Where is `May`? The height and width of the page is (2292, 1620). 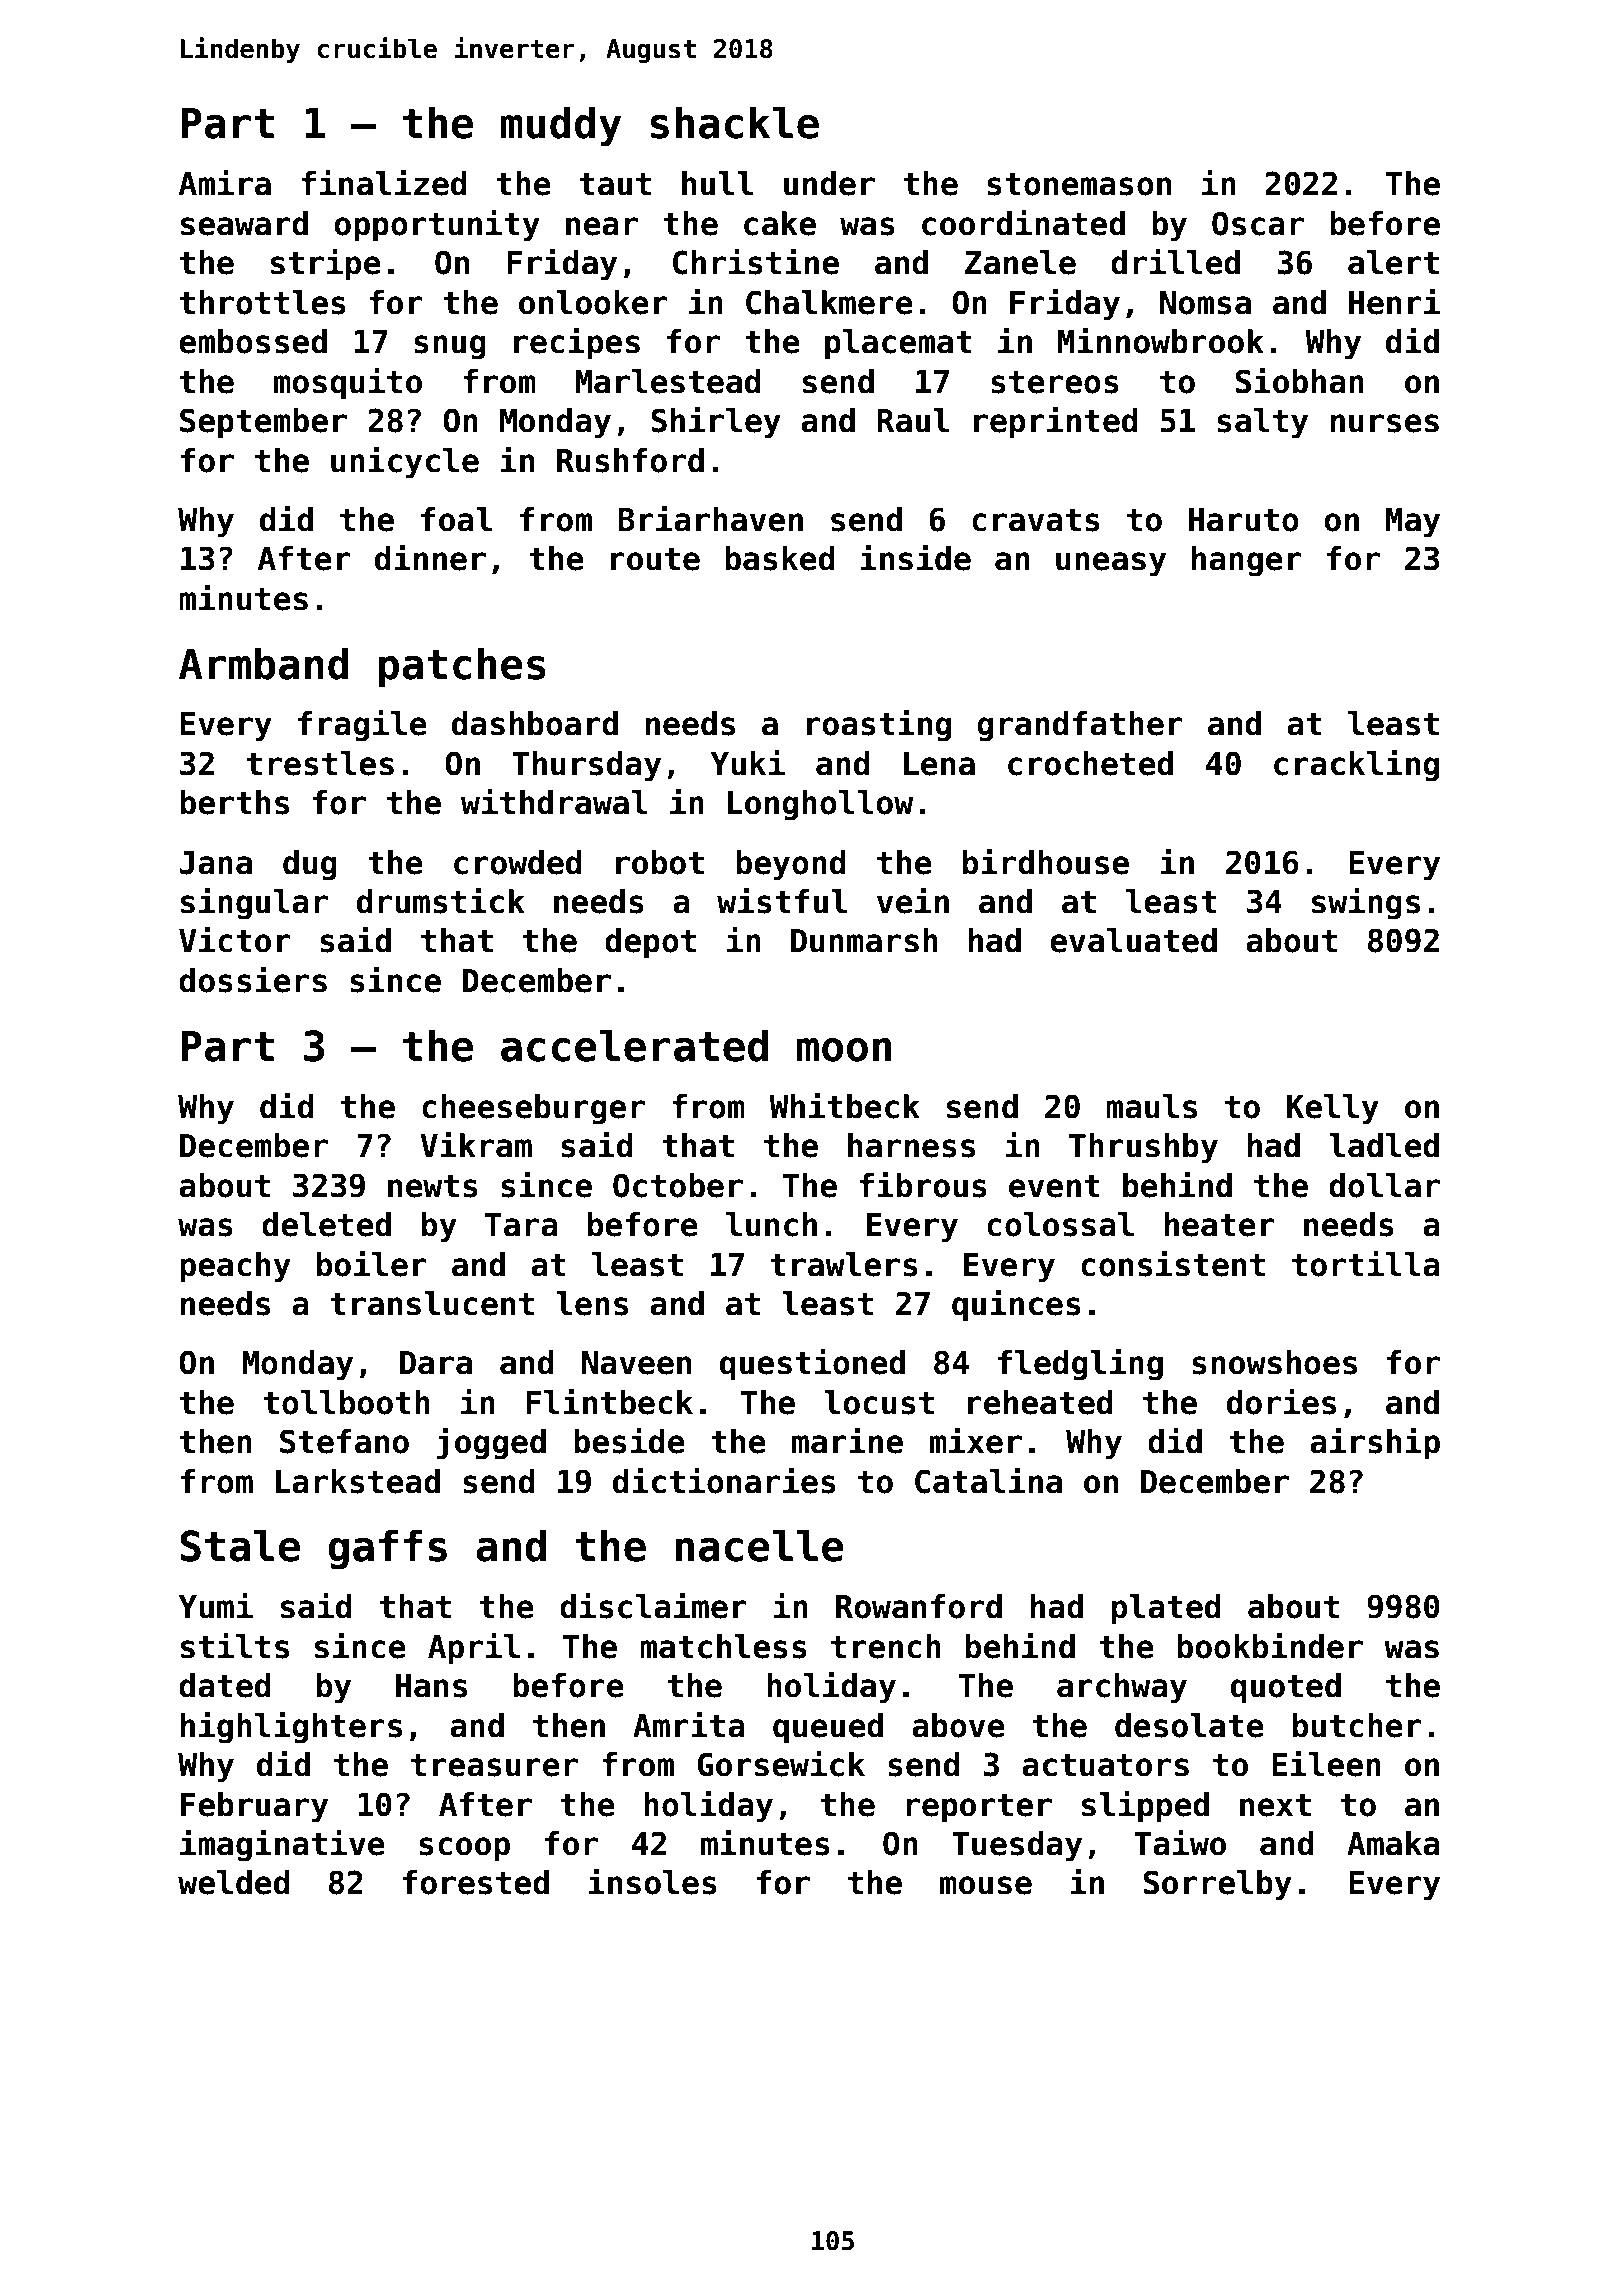 May is located at coordinates (1413, 523).
